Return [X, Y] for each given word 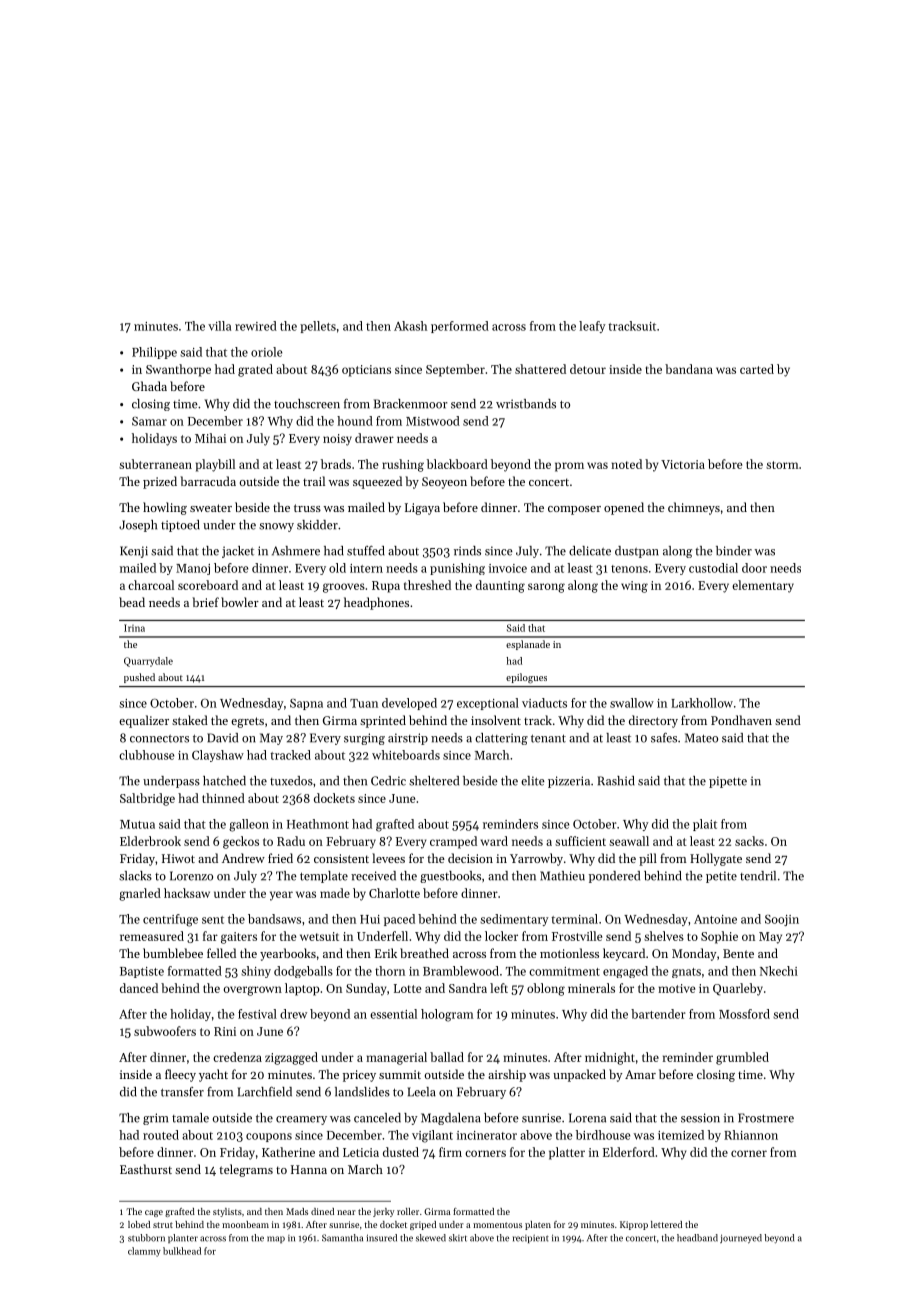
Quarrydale [148, 662]
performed [460, 327]
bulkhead [182, 1251]
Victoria [683, 464]
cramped [453, 842]
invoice [508, 568]
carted [757, 369]
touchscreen [307, 404]
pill [648, 859]
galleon [249, 825]
